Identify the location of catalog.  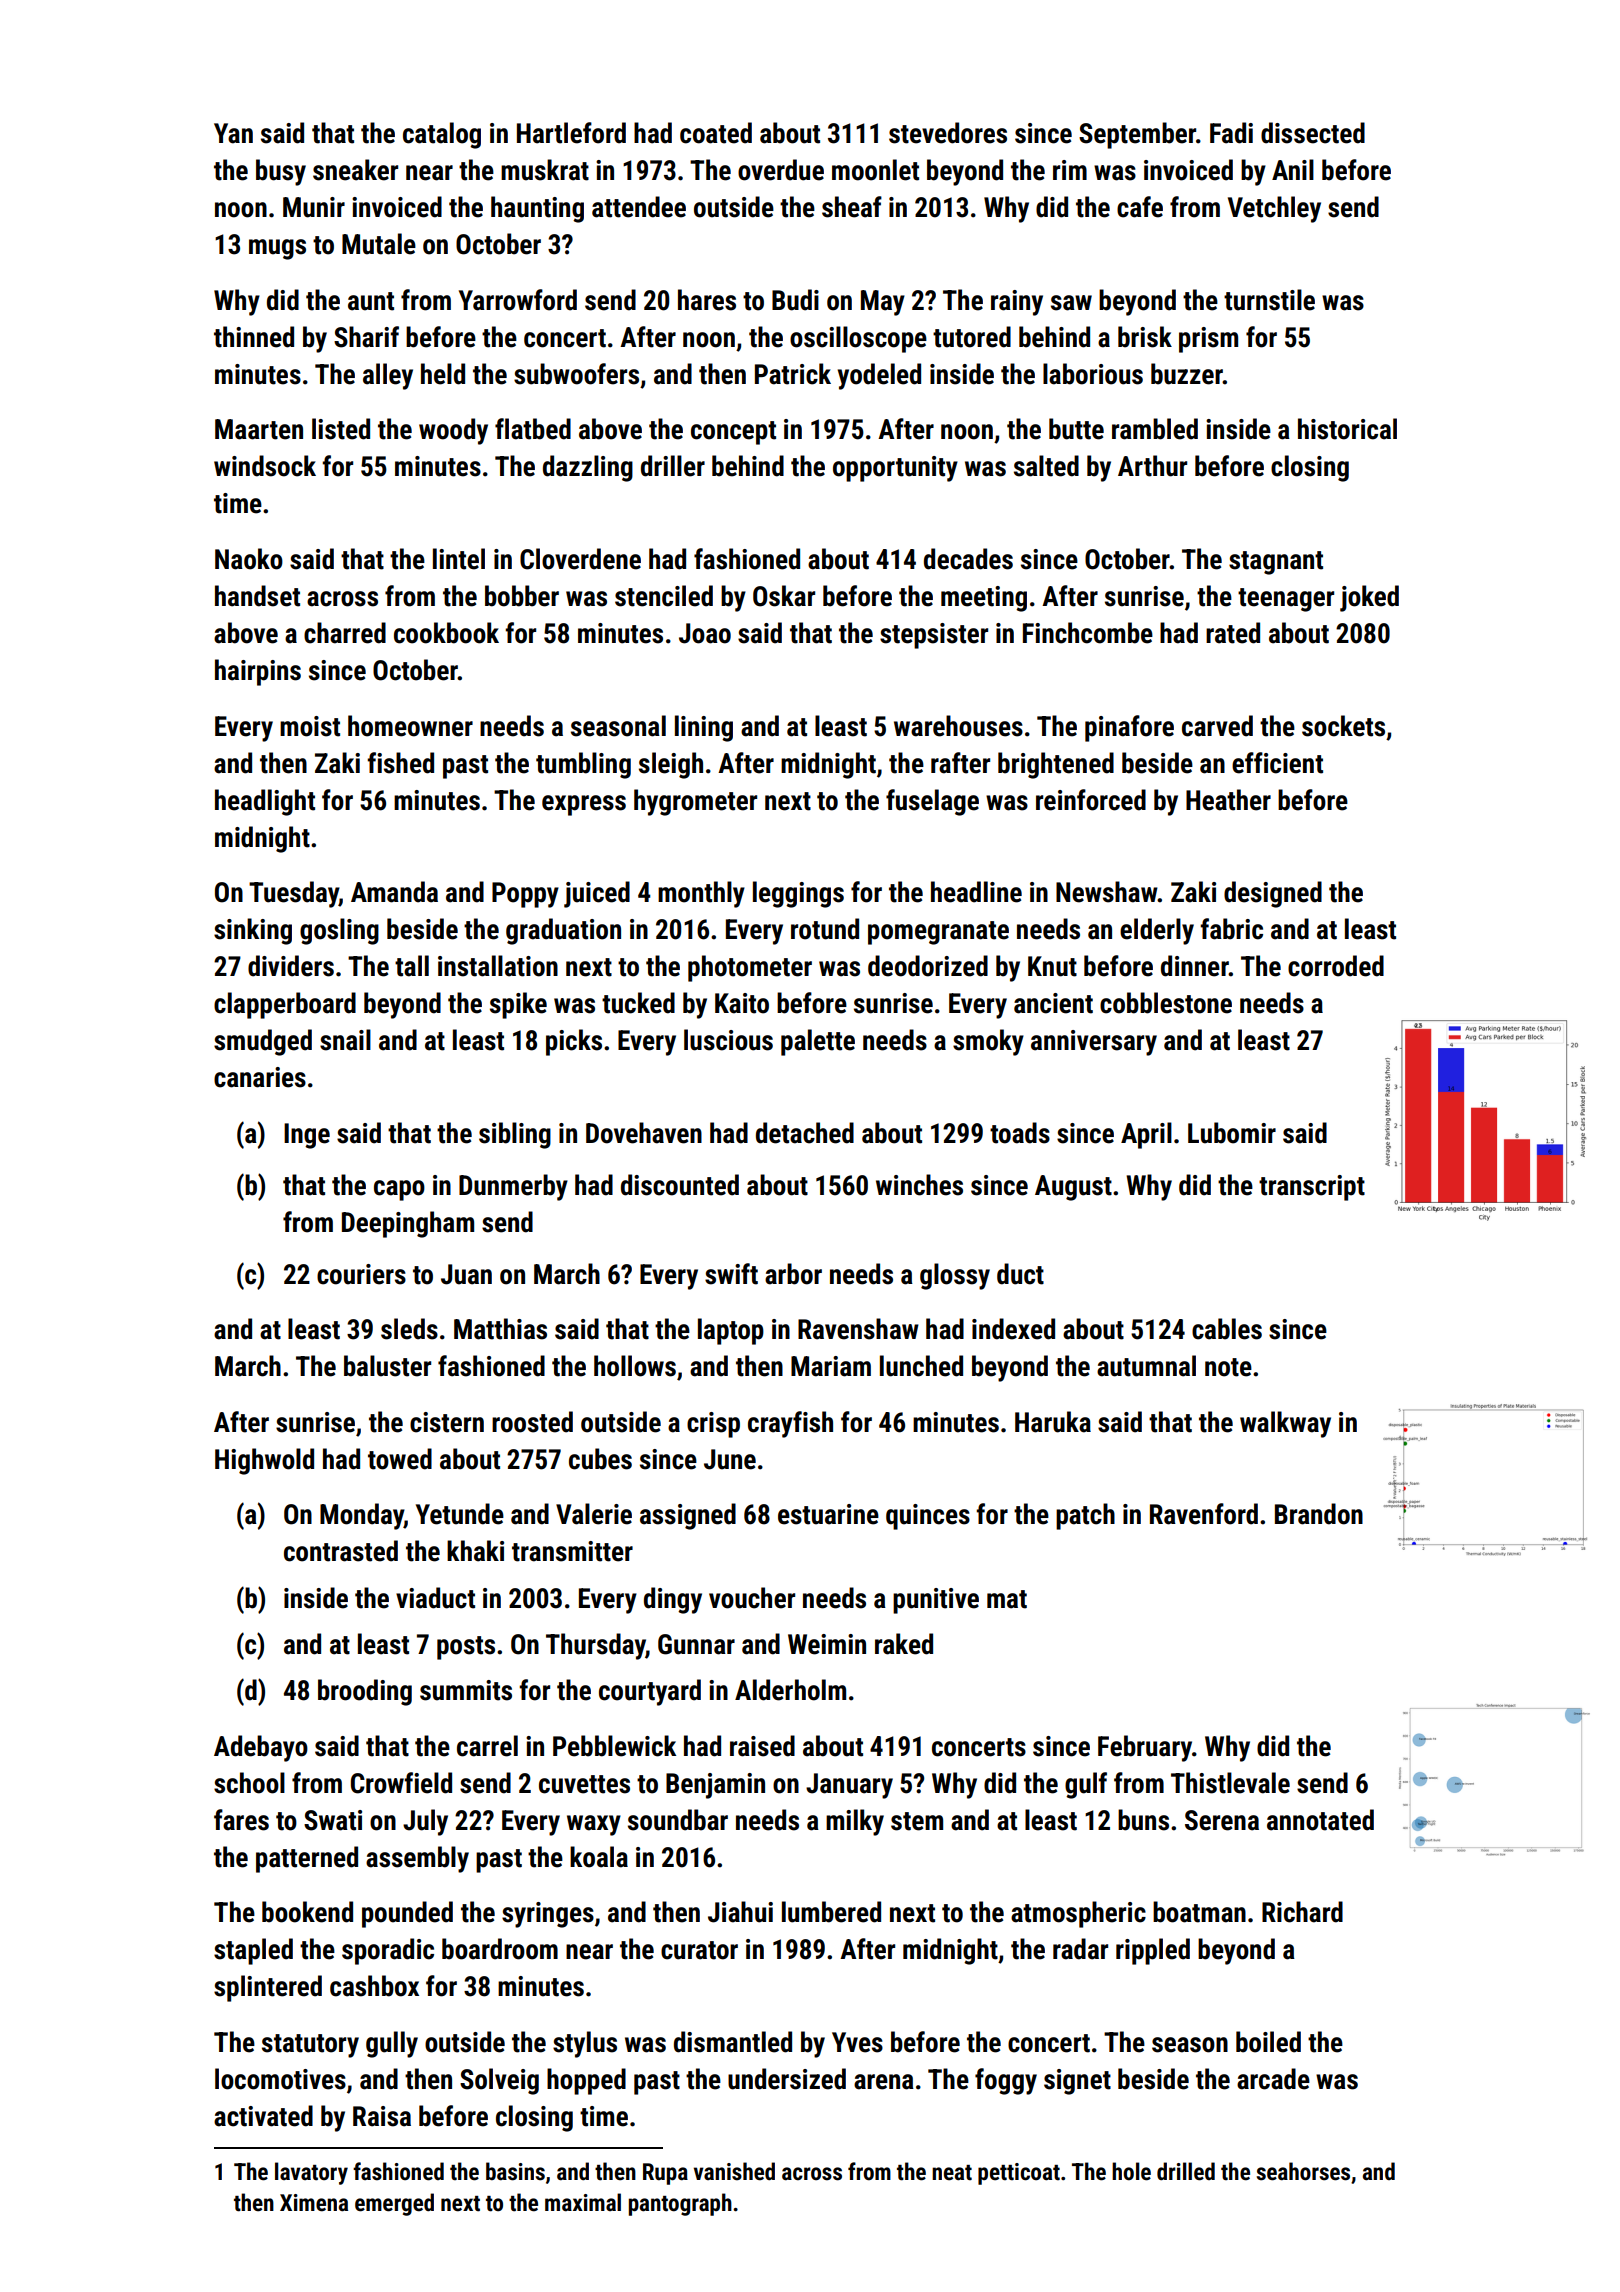
(442, 135).
